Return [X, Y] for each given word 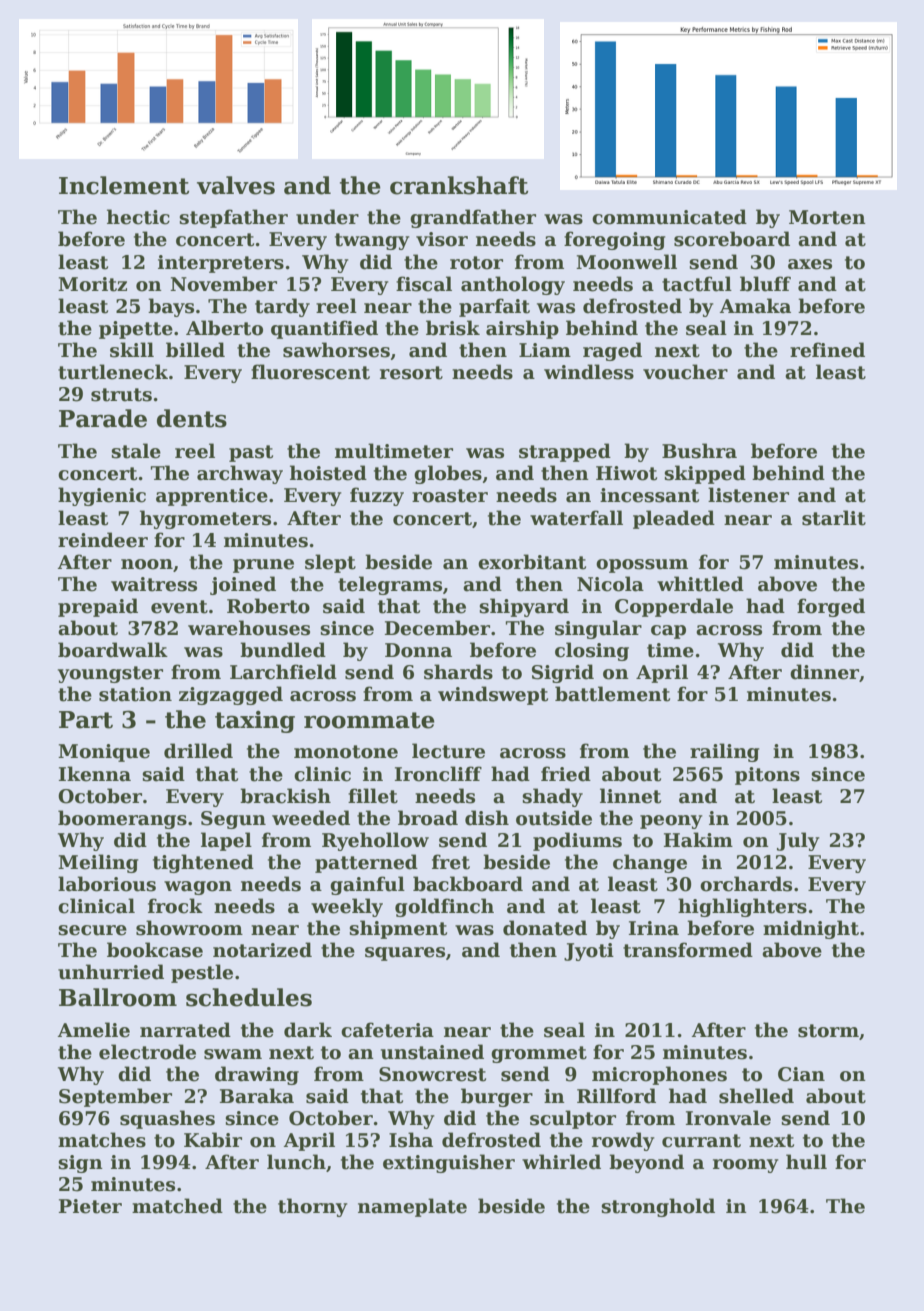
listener [748, 495]
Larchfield [283, 672]
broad [428, 818]
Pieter [90, 1206]
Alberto [224, 328]
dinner [824, 672]
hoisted [328, 473]
